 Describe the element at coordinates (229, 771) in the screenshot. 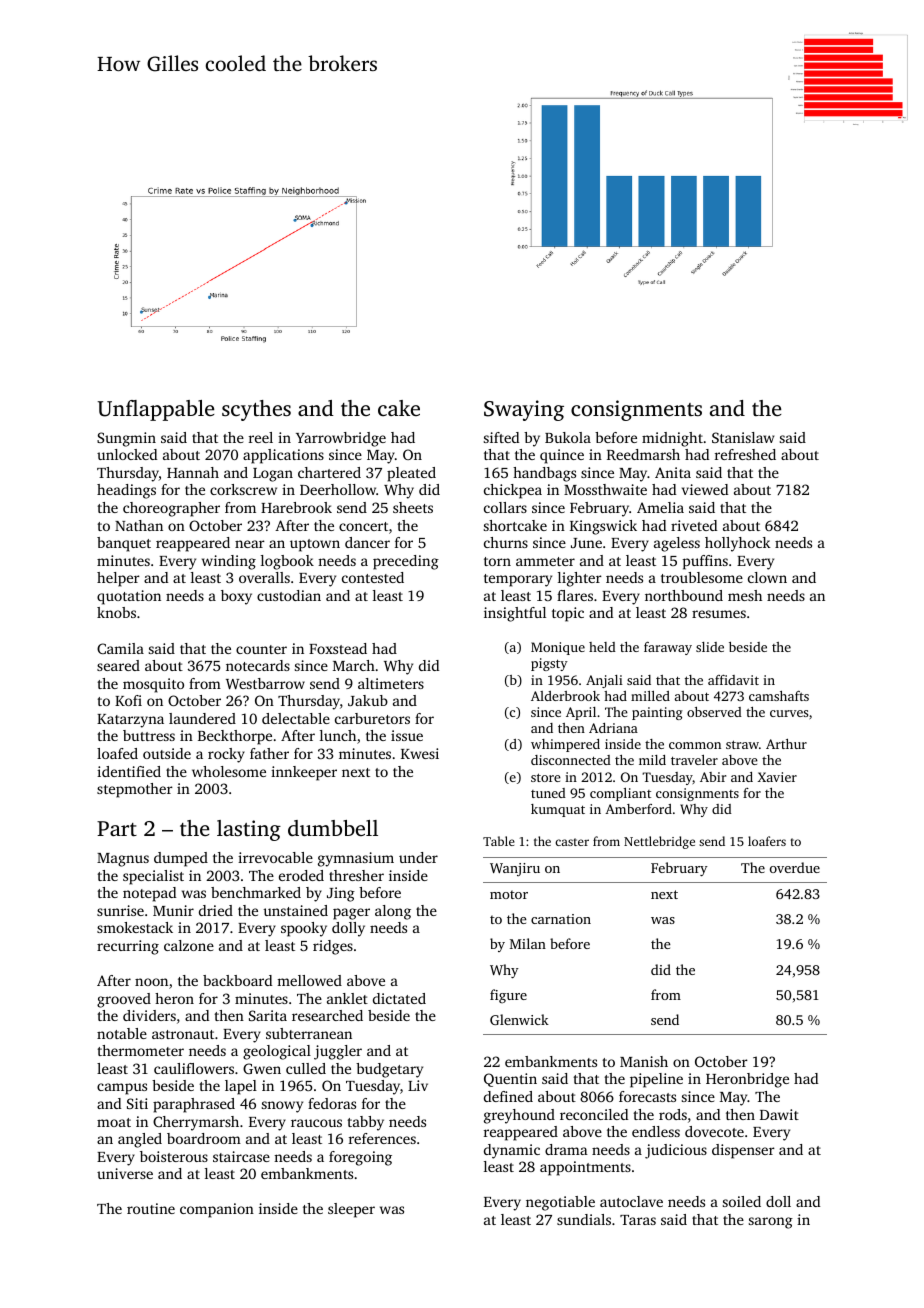

I see `wholesome` at that location.
